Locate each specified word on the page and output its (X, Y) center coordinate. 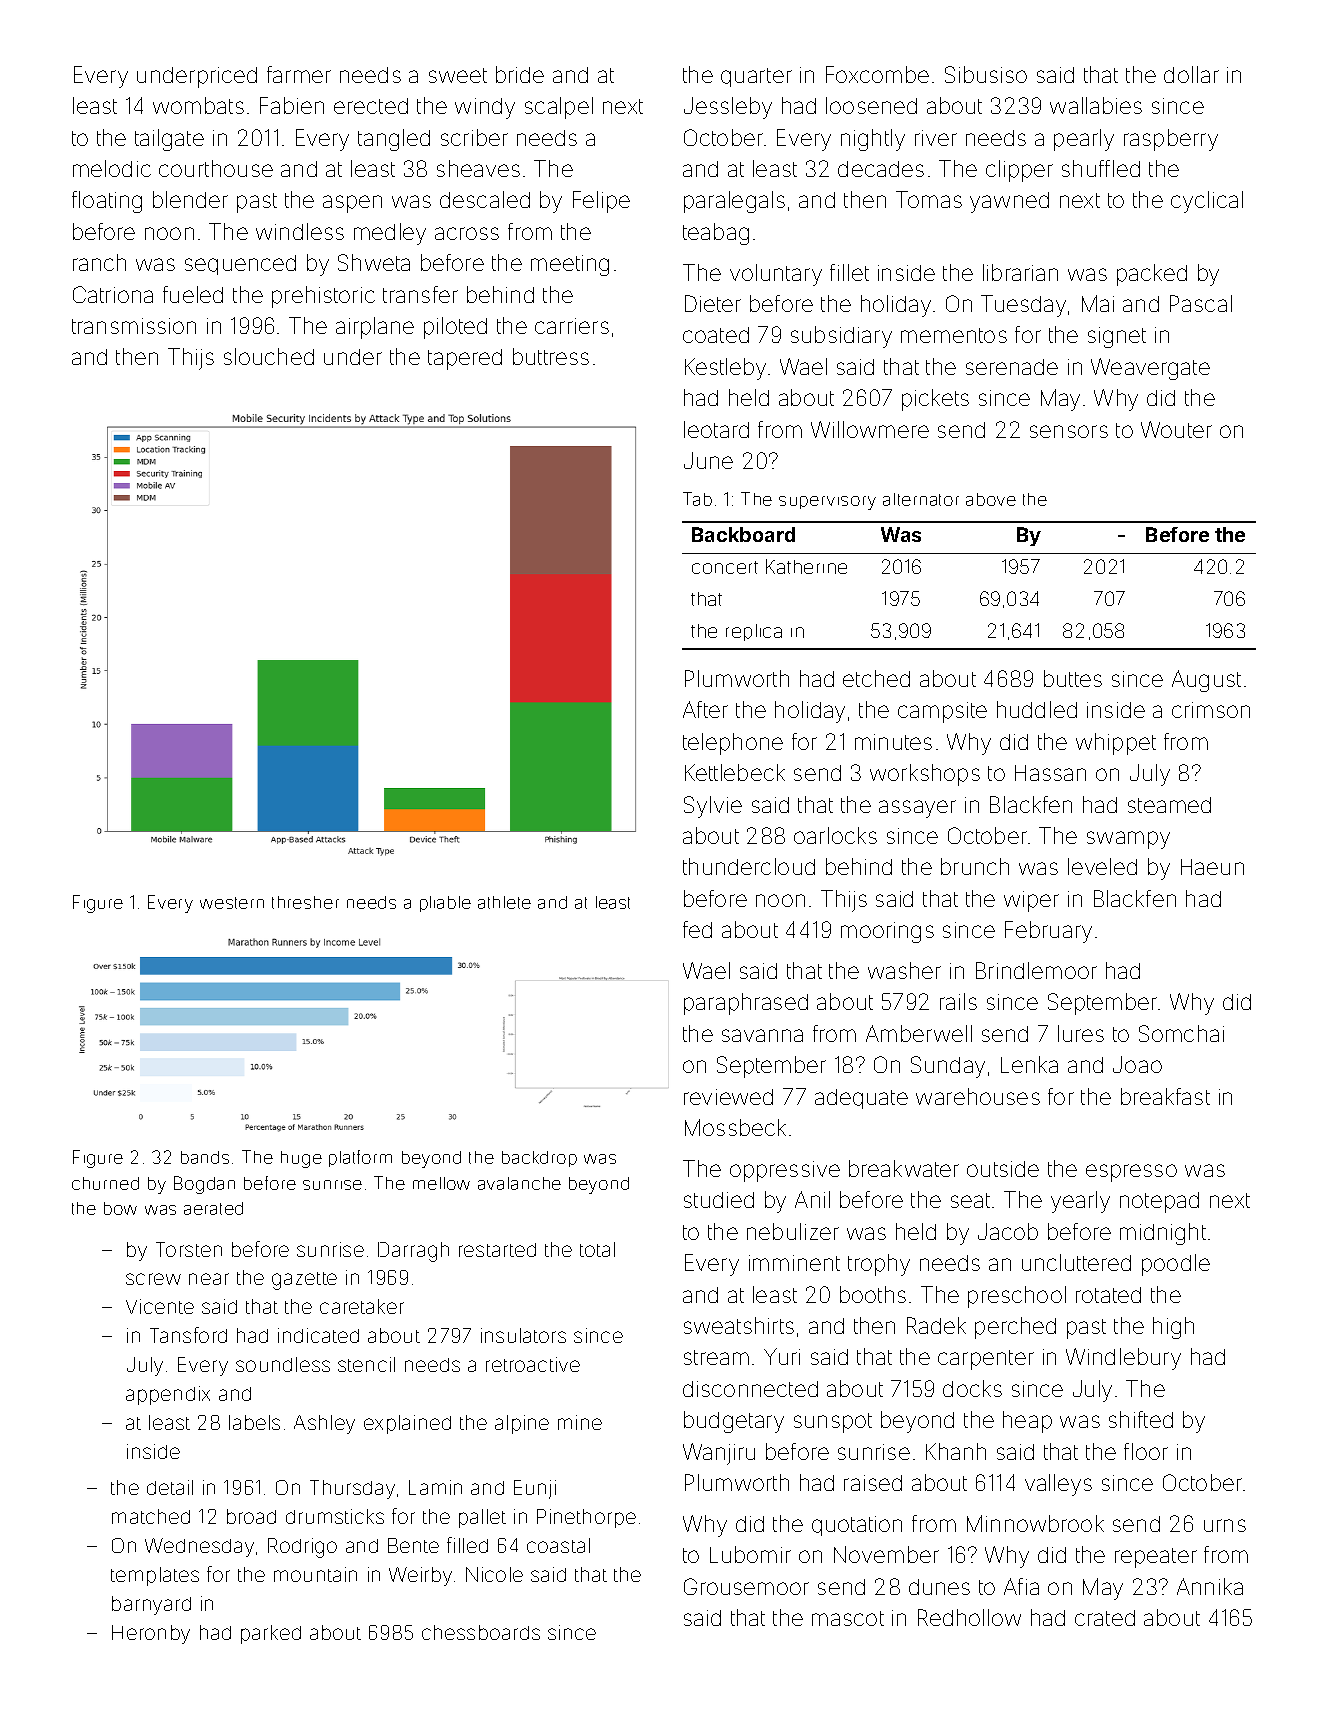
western (232, 903)
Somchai (1181, 1033)
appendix (168, 1395)
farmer (299, 74)
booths (873, 1294)
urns (1225, 1525)
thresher (305, 902)
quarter (756, 77)
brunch (975, 866)
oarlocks (835, 835)
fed (697, 929)
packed (1152, 275)
